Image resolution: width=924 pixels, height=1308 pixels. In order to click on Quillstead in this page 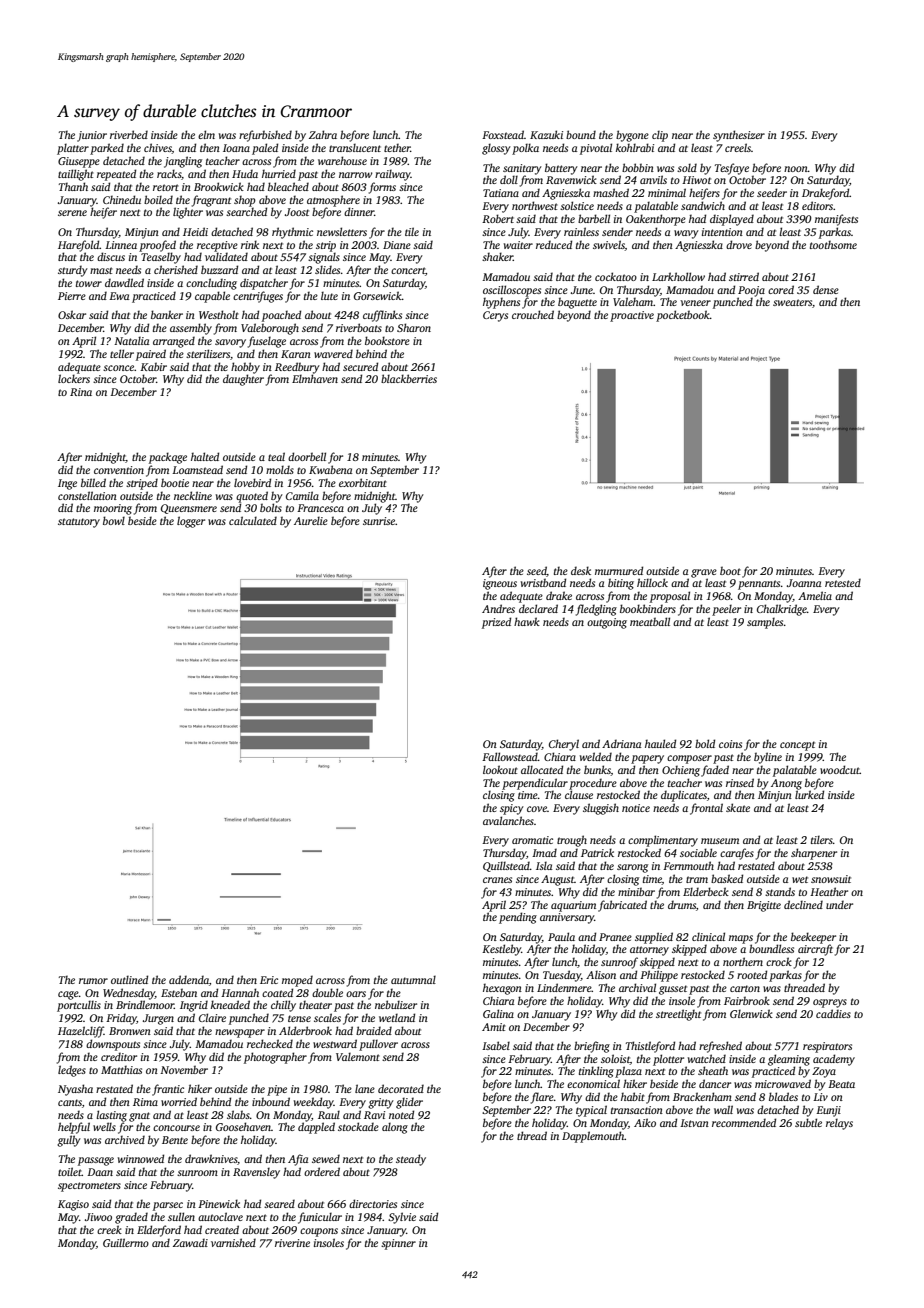, I will do `click(506, 866)`.
